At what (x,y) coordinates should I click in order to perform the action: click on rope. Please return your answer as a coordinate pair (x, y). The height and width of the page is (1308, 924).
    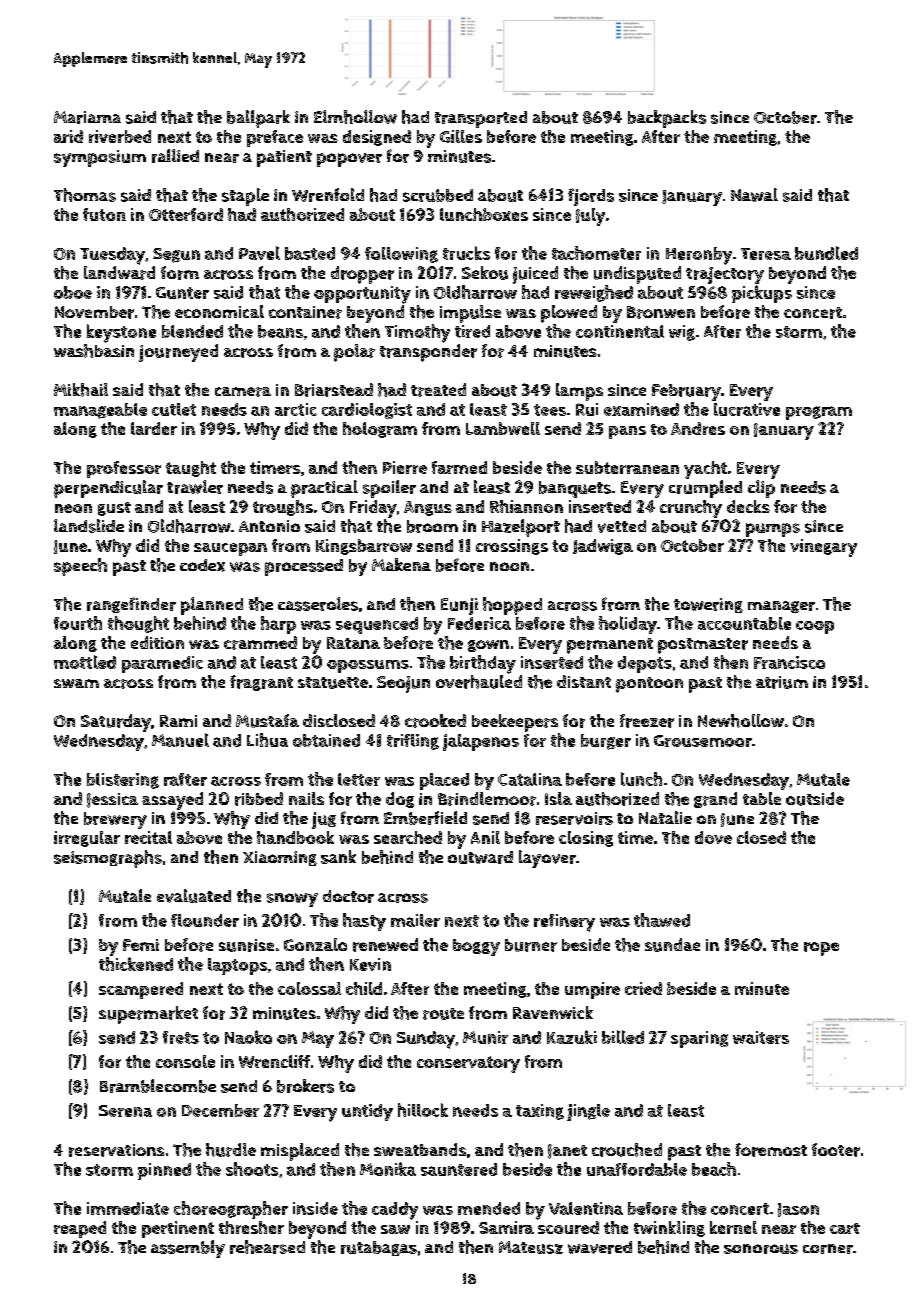
    Looking at the image, I should click on (821, 949).
